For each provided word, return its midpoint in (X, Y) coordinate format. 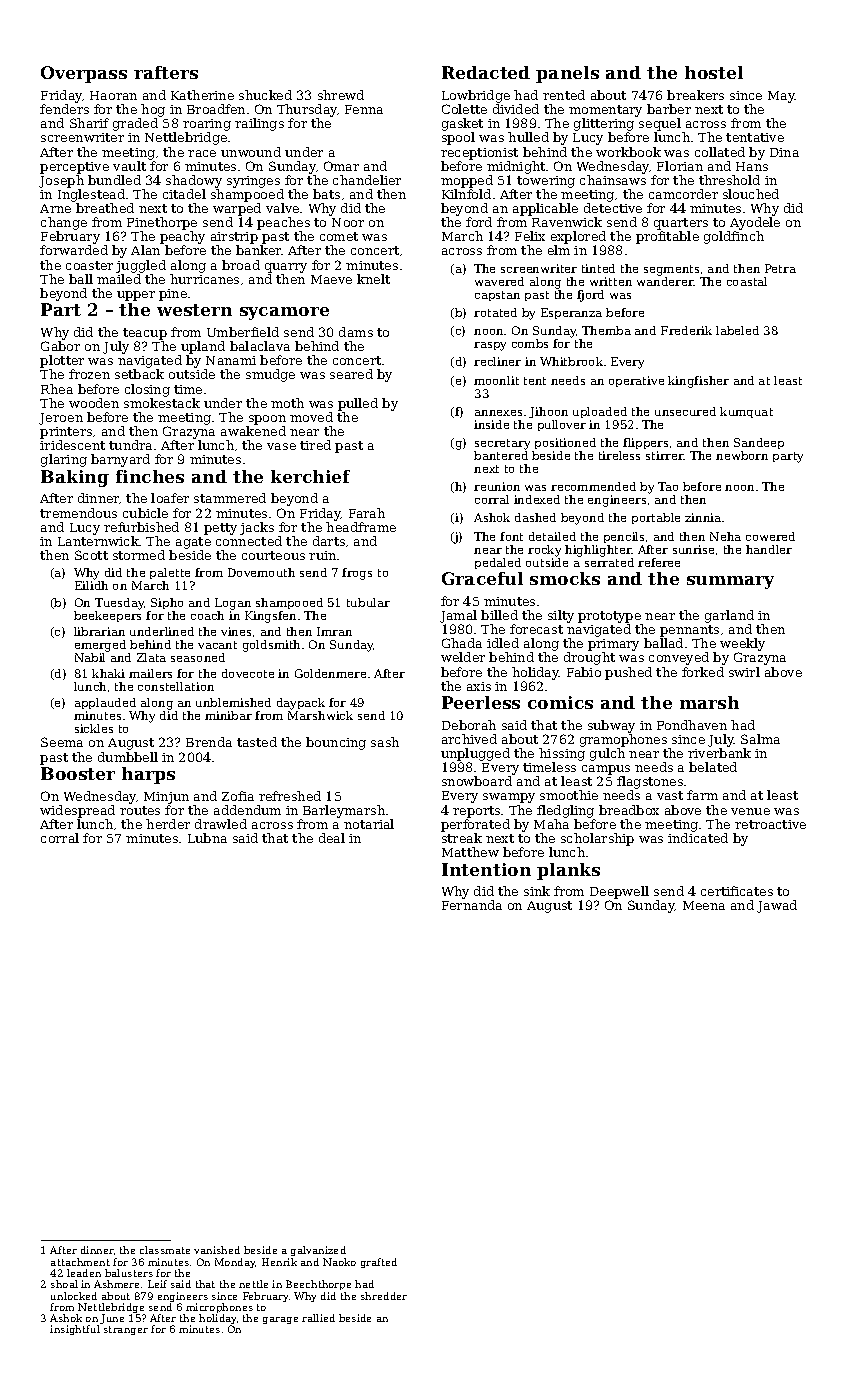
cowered (770, 536)
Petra (780, 268)
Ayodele (755, 223)
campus (606, 770)
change (64, 223)
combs (530, 343)
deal (332, 838)
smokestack (162, 403)
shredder (384, 1296)
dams (356, 332)
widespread (77, 811)
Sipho (167, 603)
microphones (219, 1308)
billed (499, 615)
